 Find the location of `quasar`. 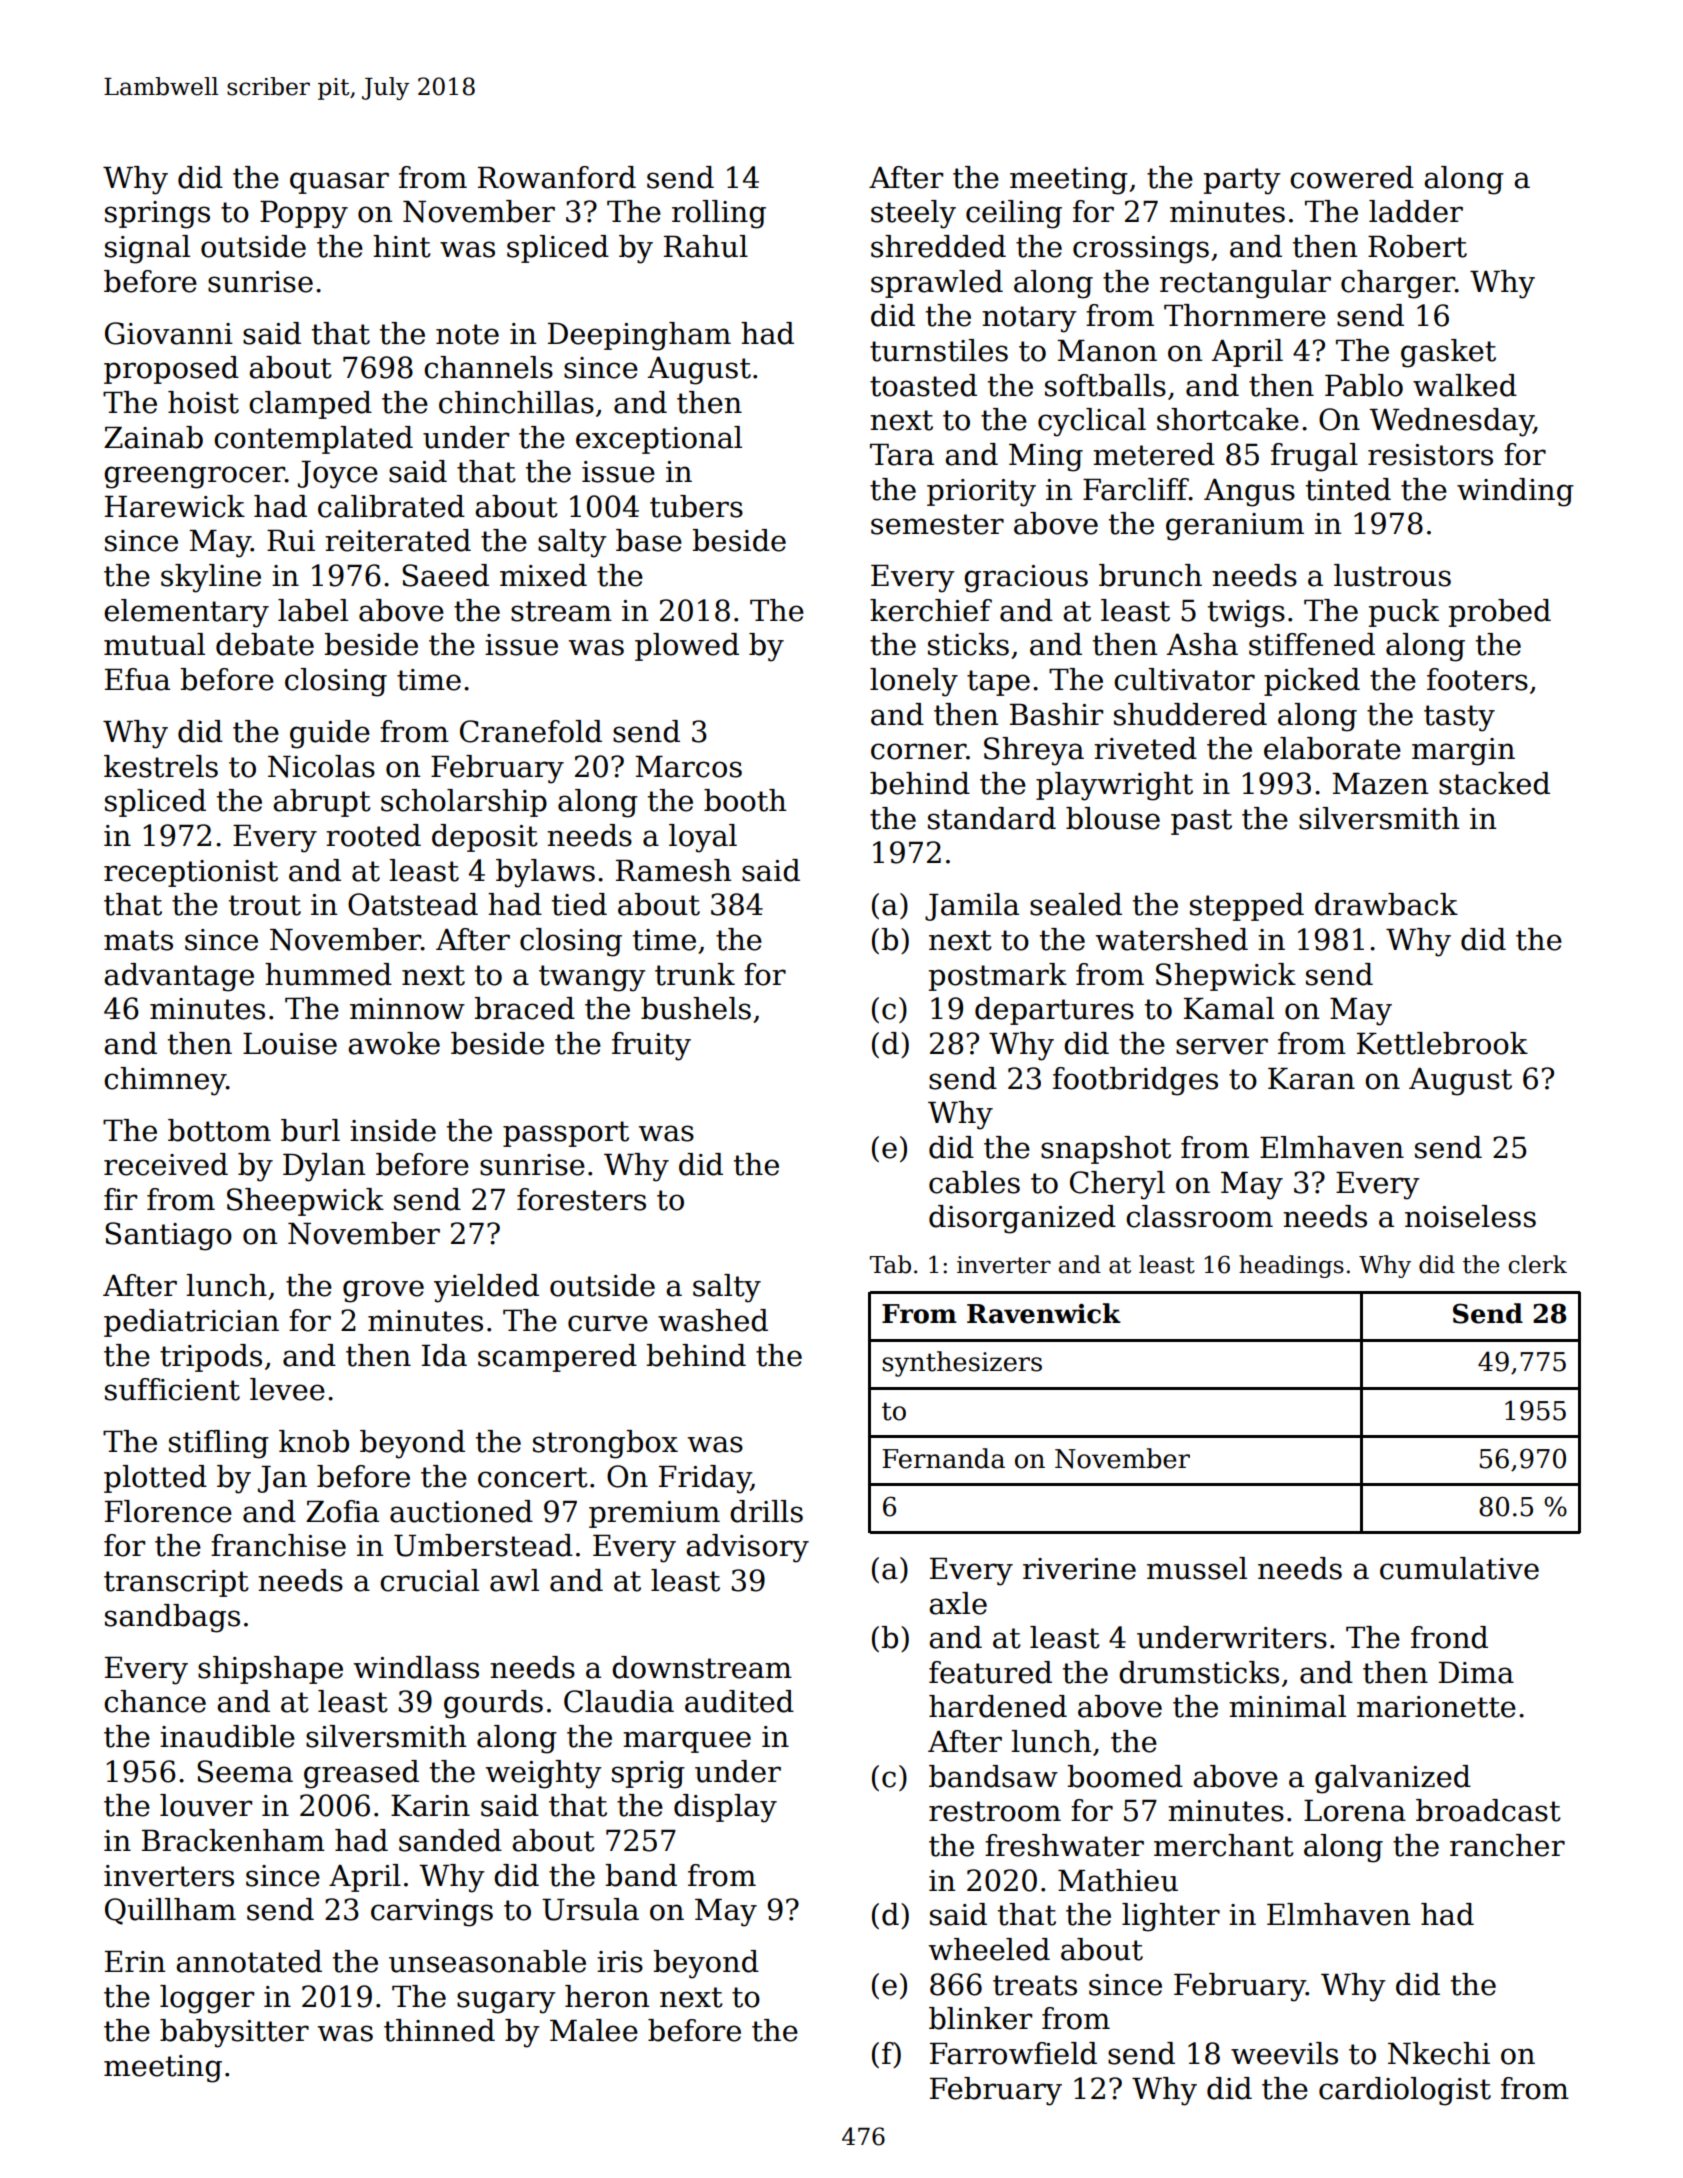

quasar is located at coordinates (339, 183).
